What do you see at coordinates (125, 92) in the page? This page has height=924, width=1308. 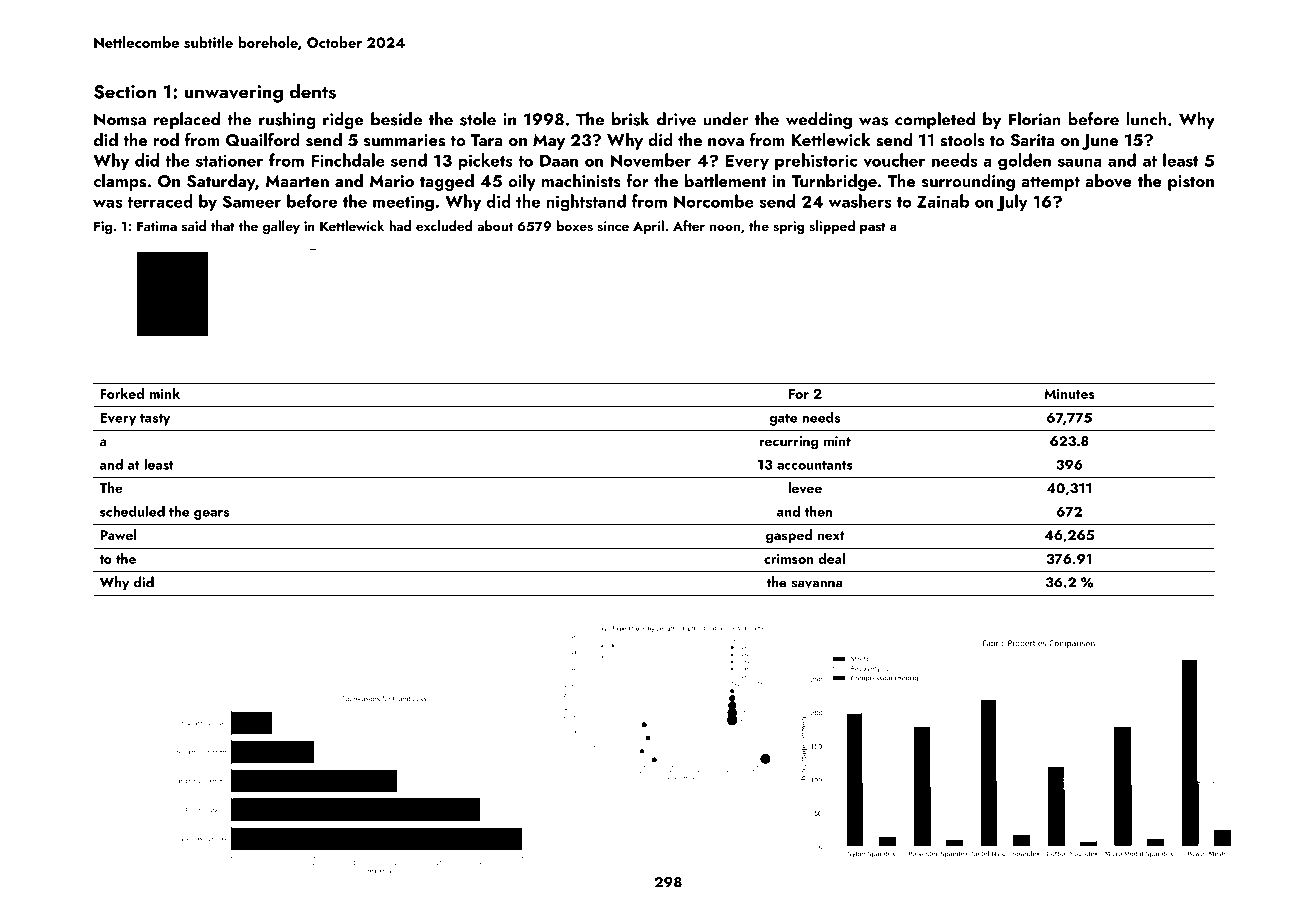 I see `Section` at bounding box center [125, 92].
